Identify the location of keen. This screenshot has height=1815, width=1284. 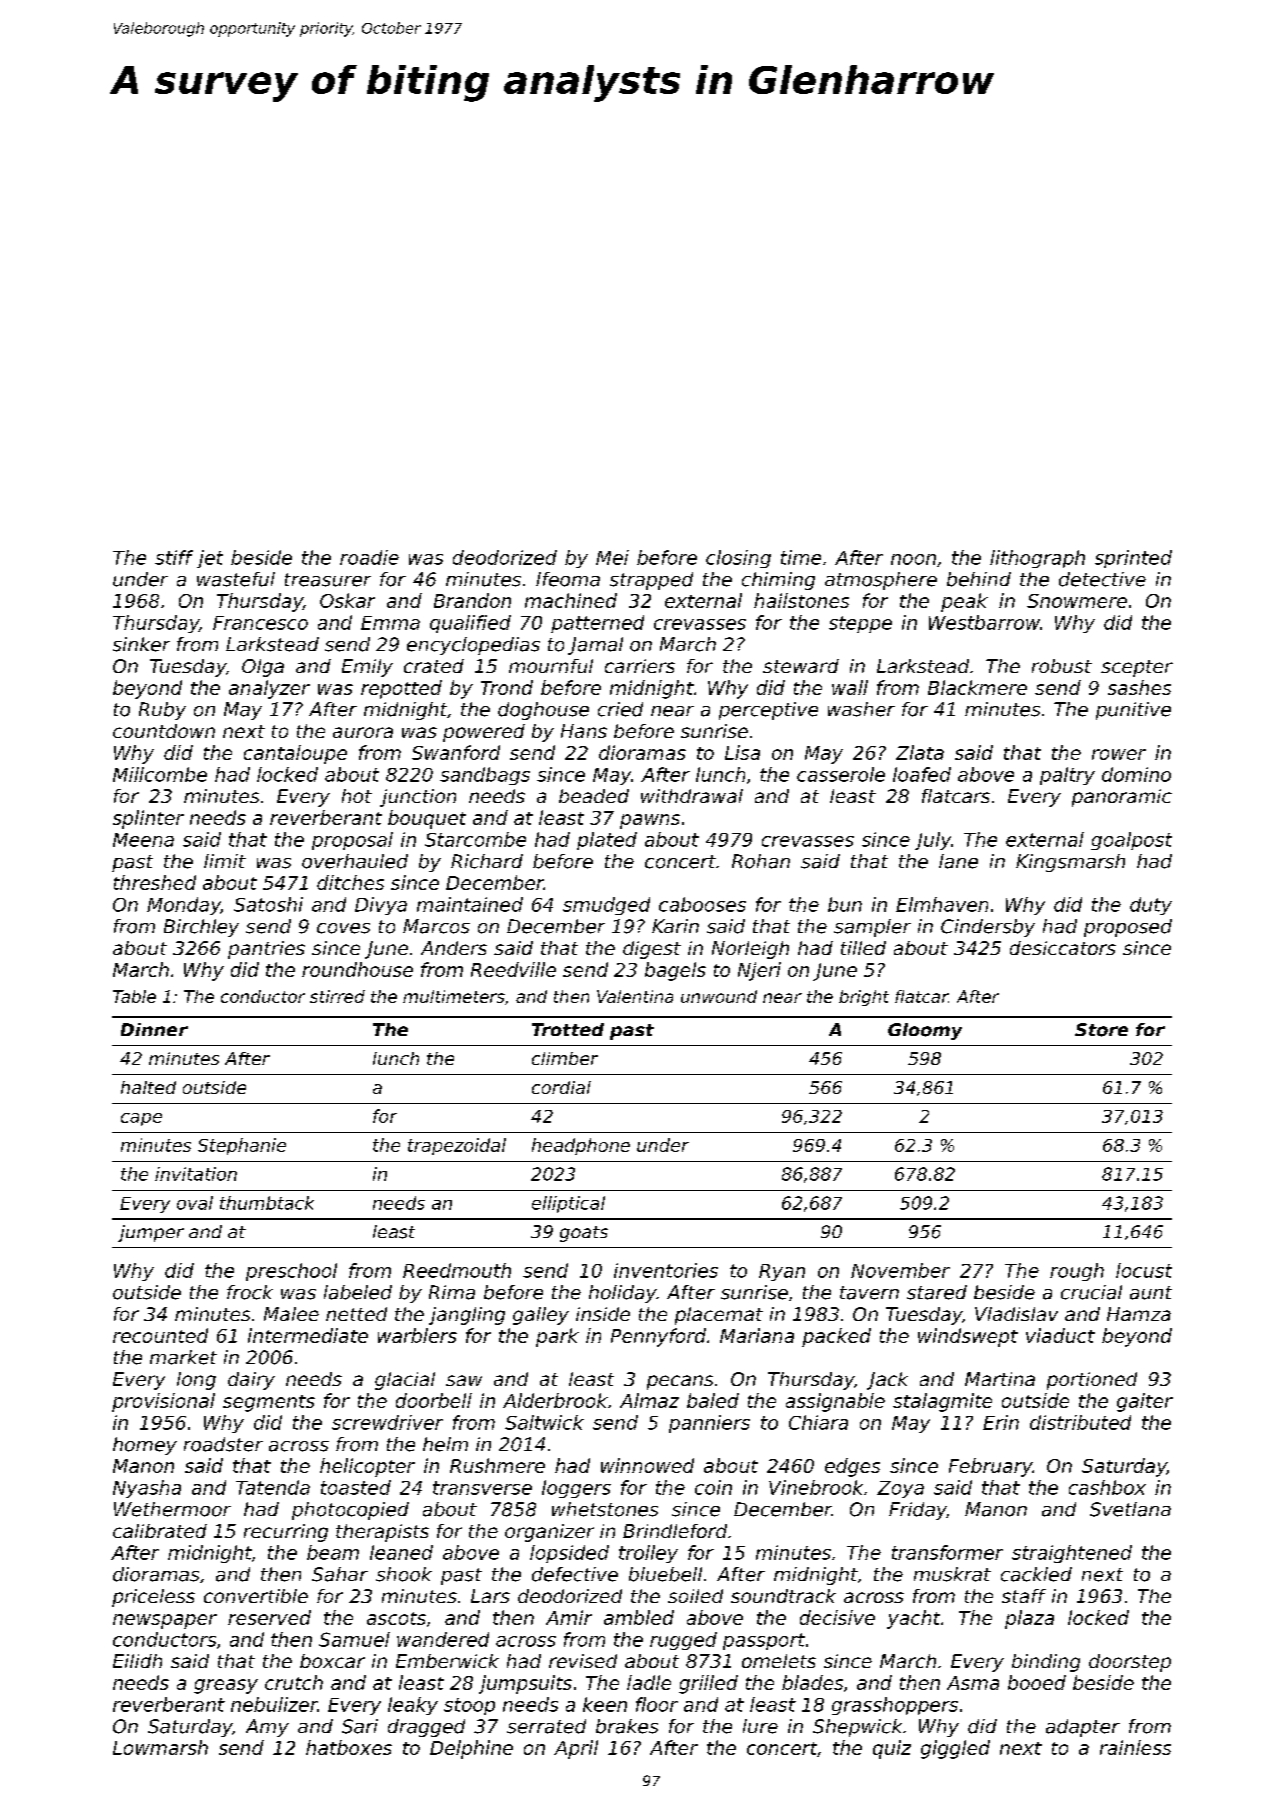
(605, 1704).
